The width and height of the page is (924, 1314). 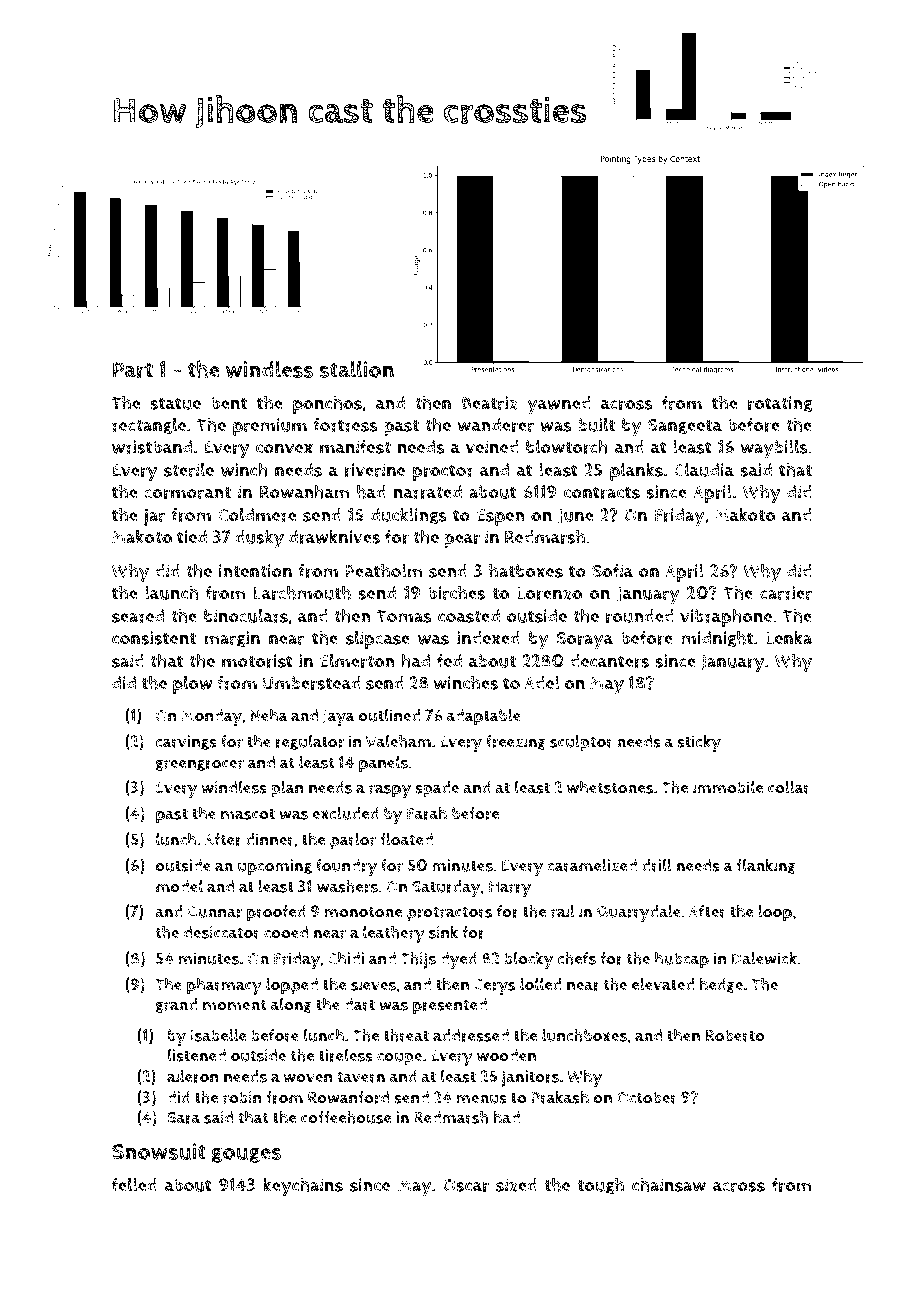 I want to click on floated, so click(x=406, y=839).
